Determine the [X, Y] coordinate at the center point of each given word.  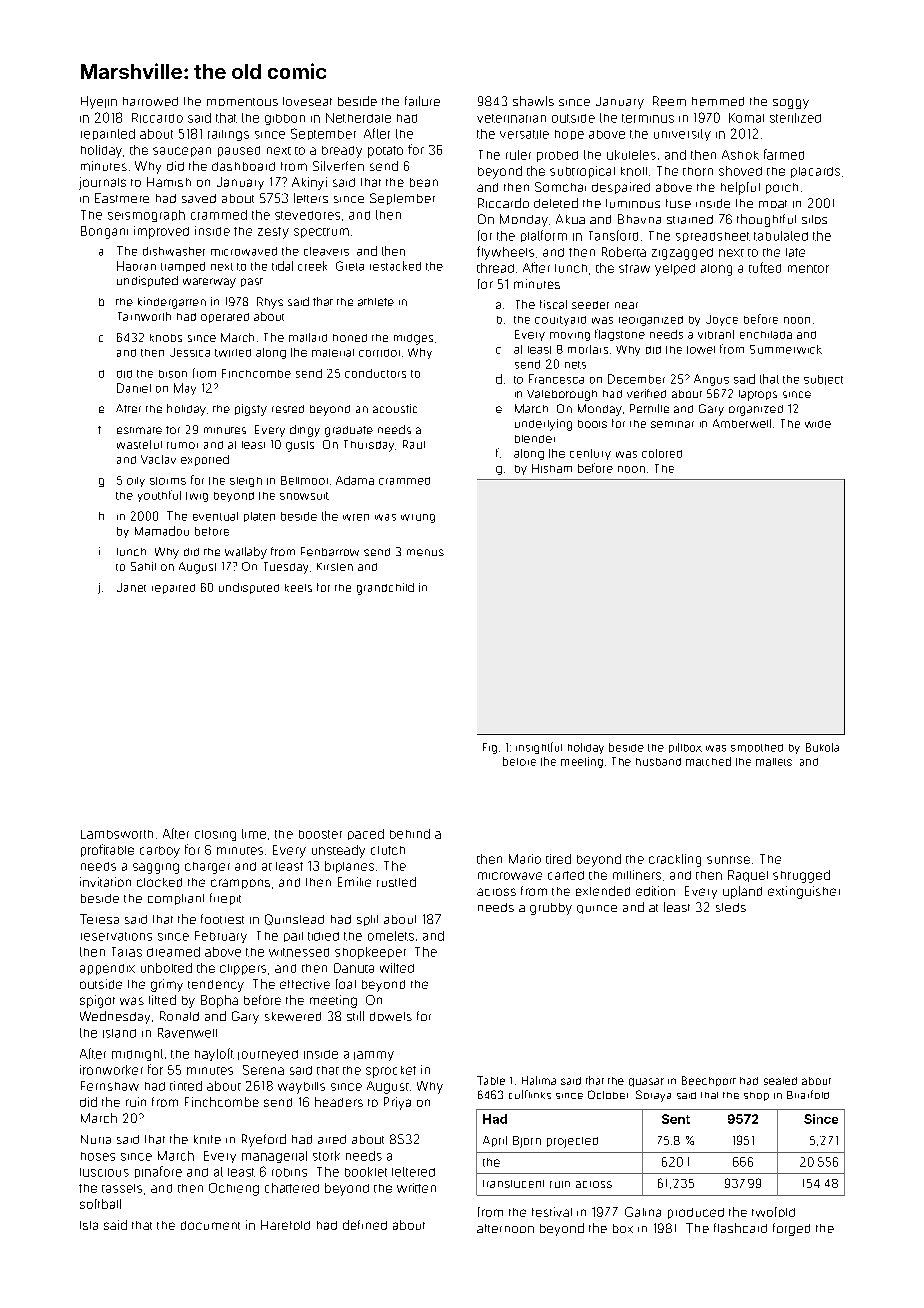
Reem [669, 101]
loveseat [307, 101]
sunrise [728, 860]
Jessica [190, 352]
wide [818, 424]
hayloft [214, 1054]
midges [413, 339]
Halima [539, 1080]
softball [100, 1204]
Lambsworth [117, 834]
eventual [215, 516]
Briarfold [808, 1094]
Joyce [722, 320]
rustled [396, 882]
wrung [418, 518]
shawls [533, 101]
